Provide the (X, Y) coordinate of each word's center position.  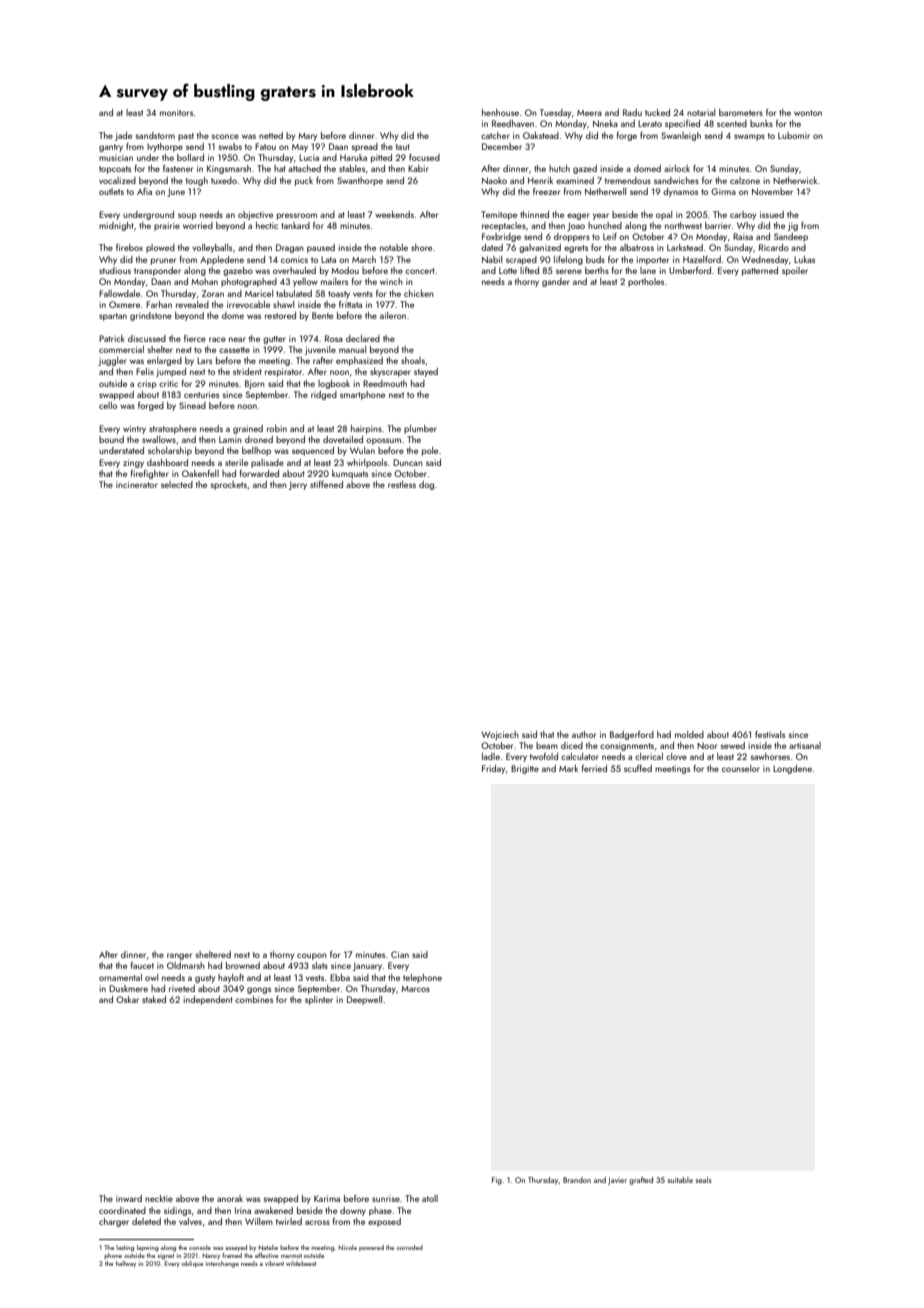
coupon (312, 956)
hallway (126, 1264)
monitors (176, 112)
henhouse (500, 112)
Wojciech (500, 735)
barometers (741, 112)
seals (703, 1180)
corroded (410, 1247)
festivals (770, 734)
